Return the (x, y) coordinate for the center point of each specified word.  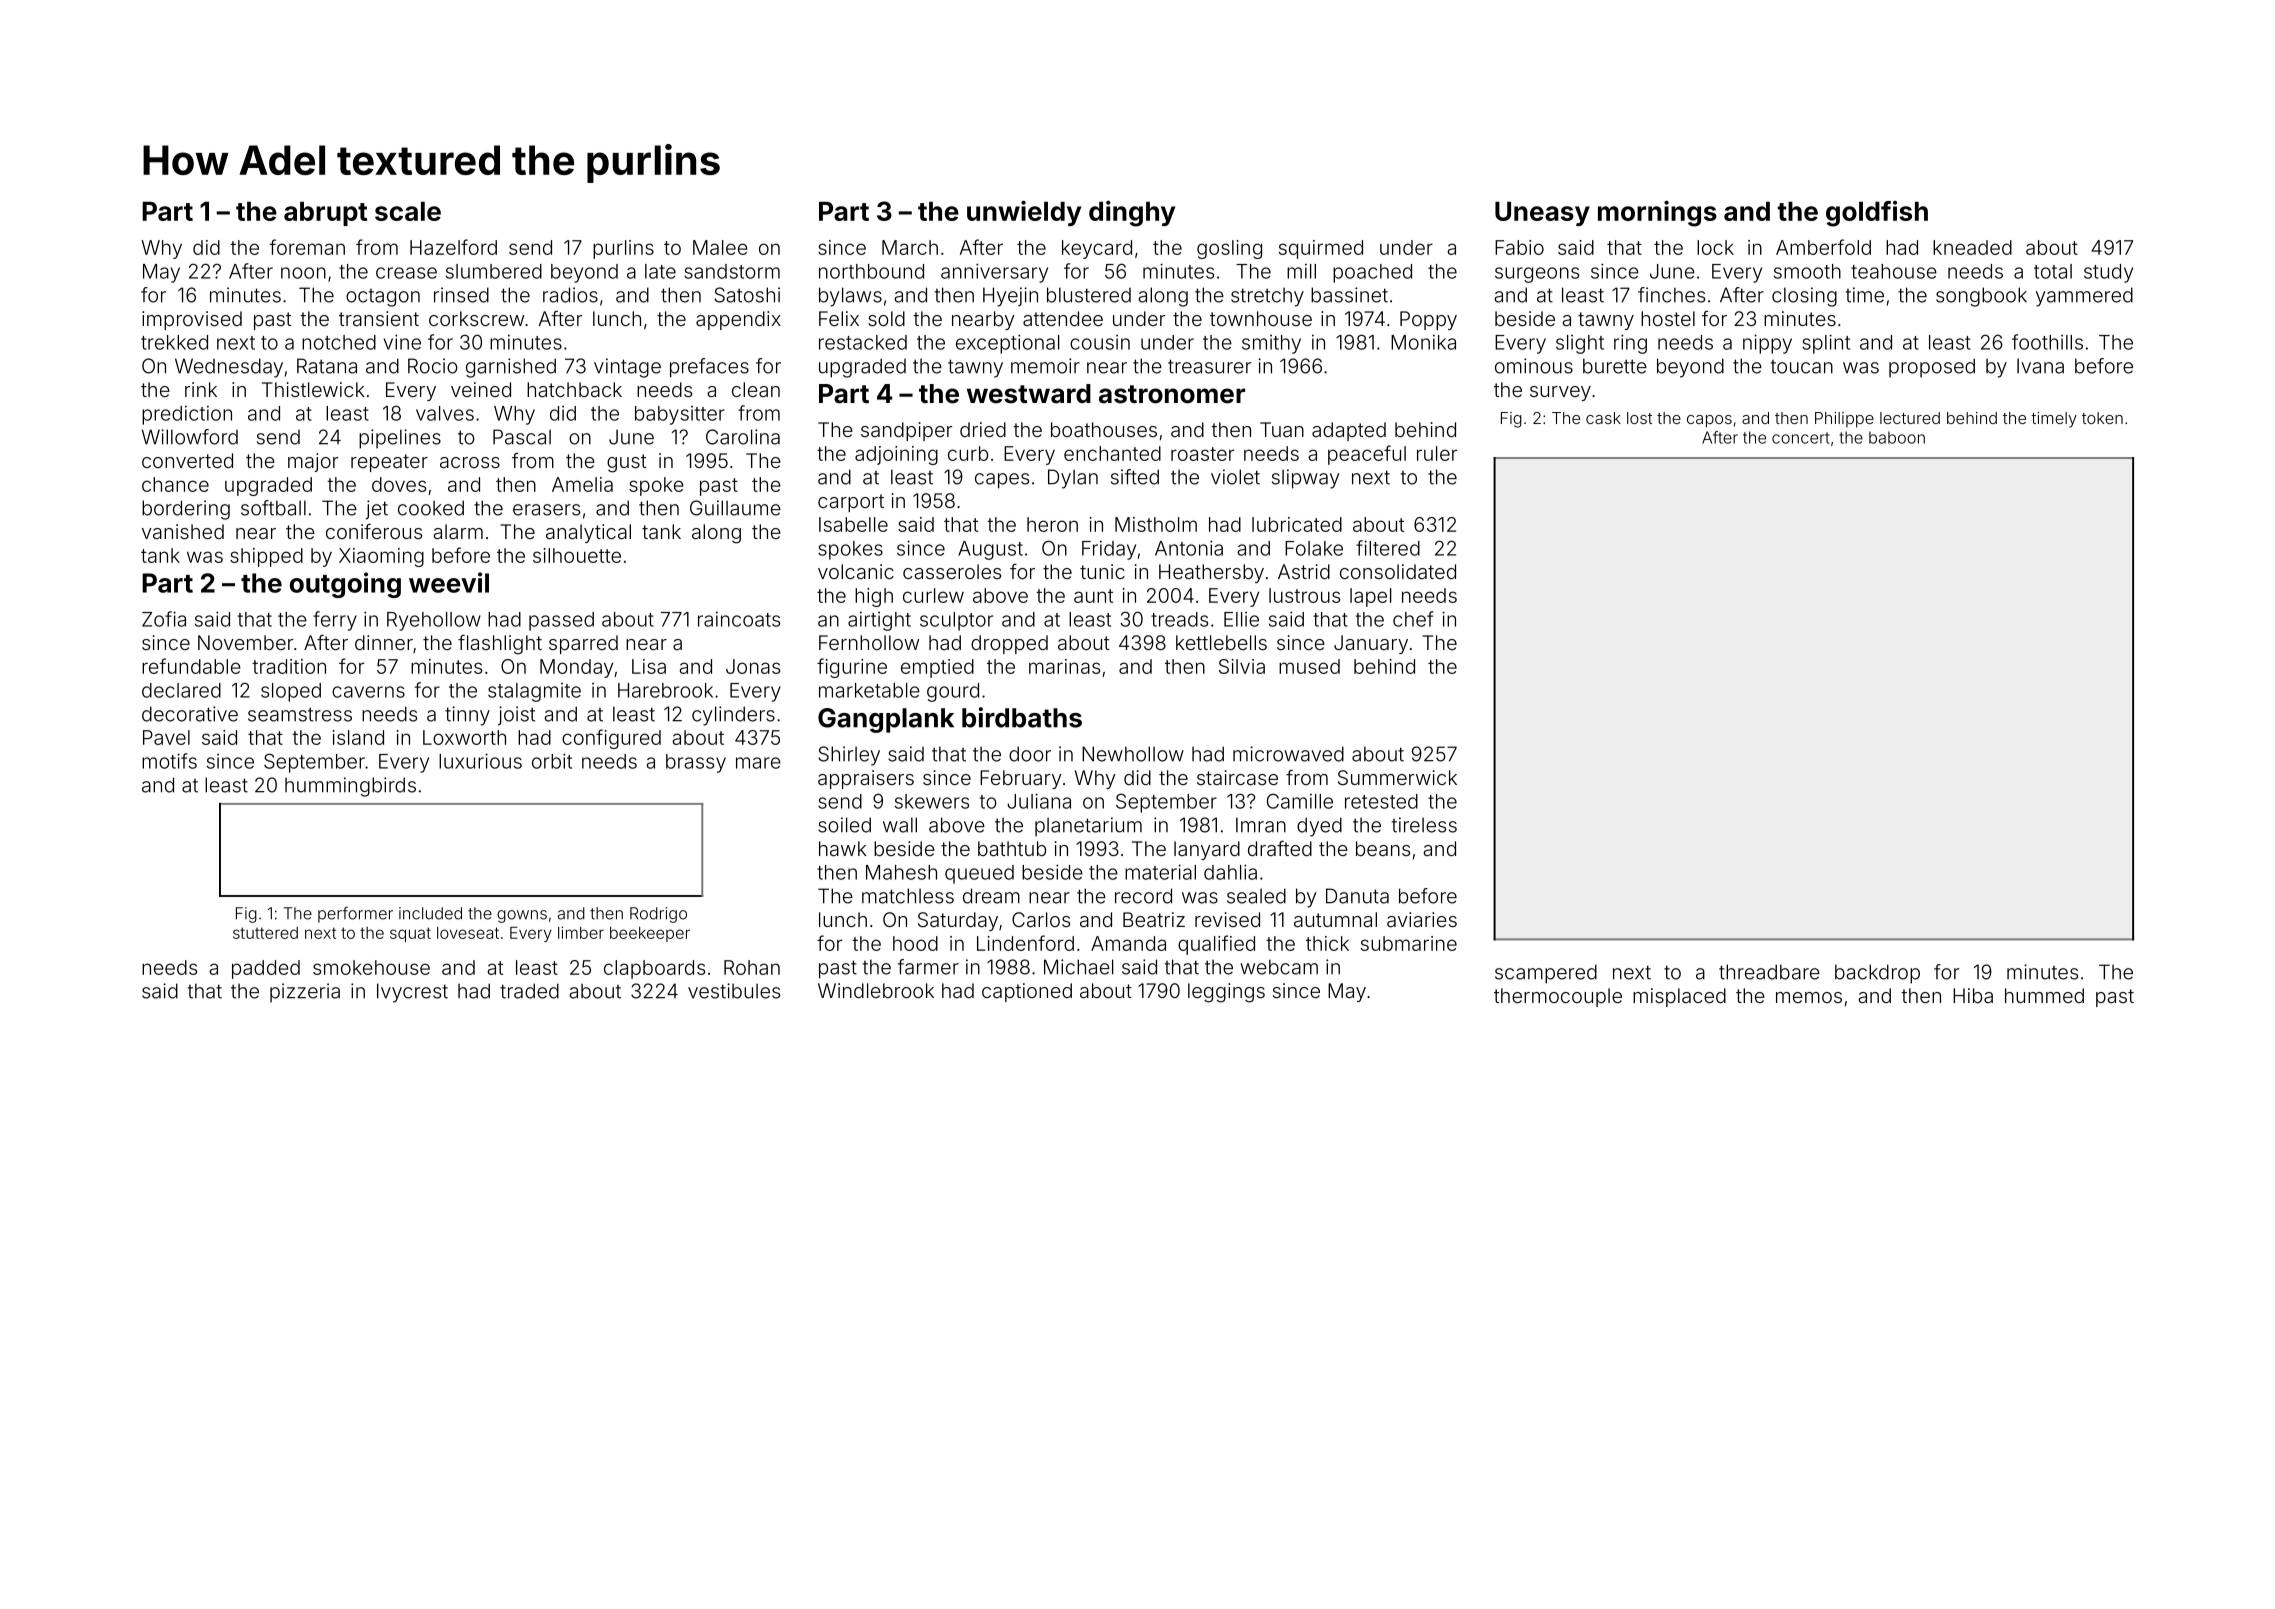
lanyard (1207, 850)
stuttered (265, 933)
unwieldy (1024, 213)
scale (408, 211)
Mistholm (1156, 524)
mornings (1657, 213)
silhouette (577, 555)
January (1371, 644)
